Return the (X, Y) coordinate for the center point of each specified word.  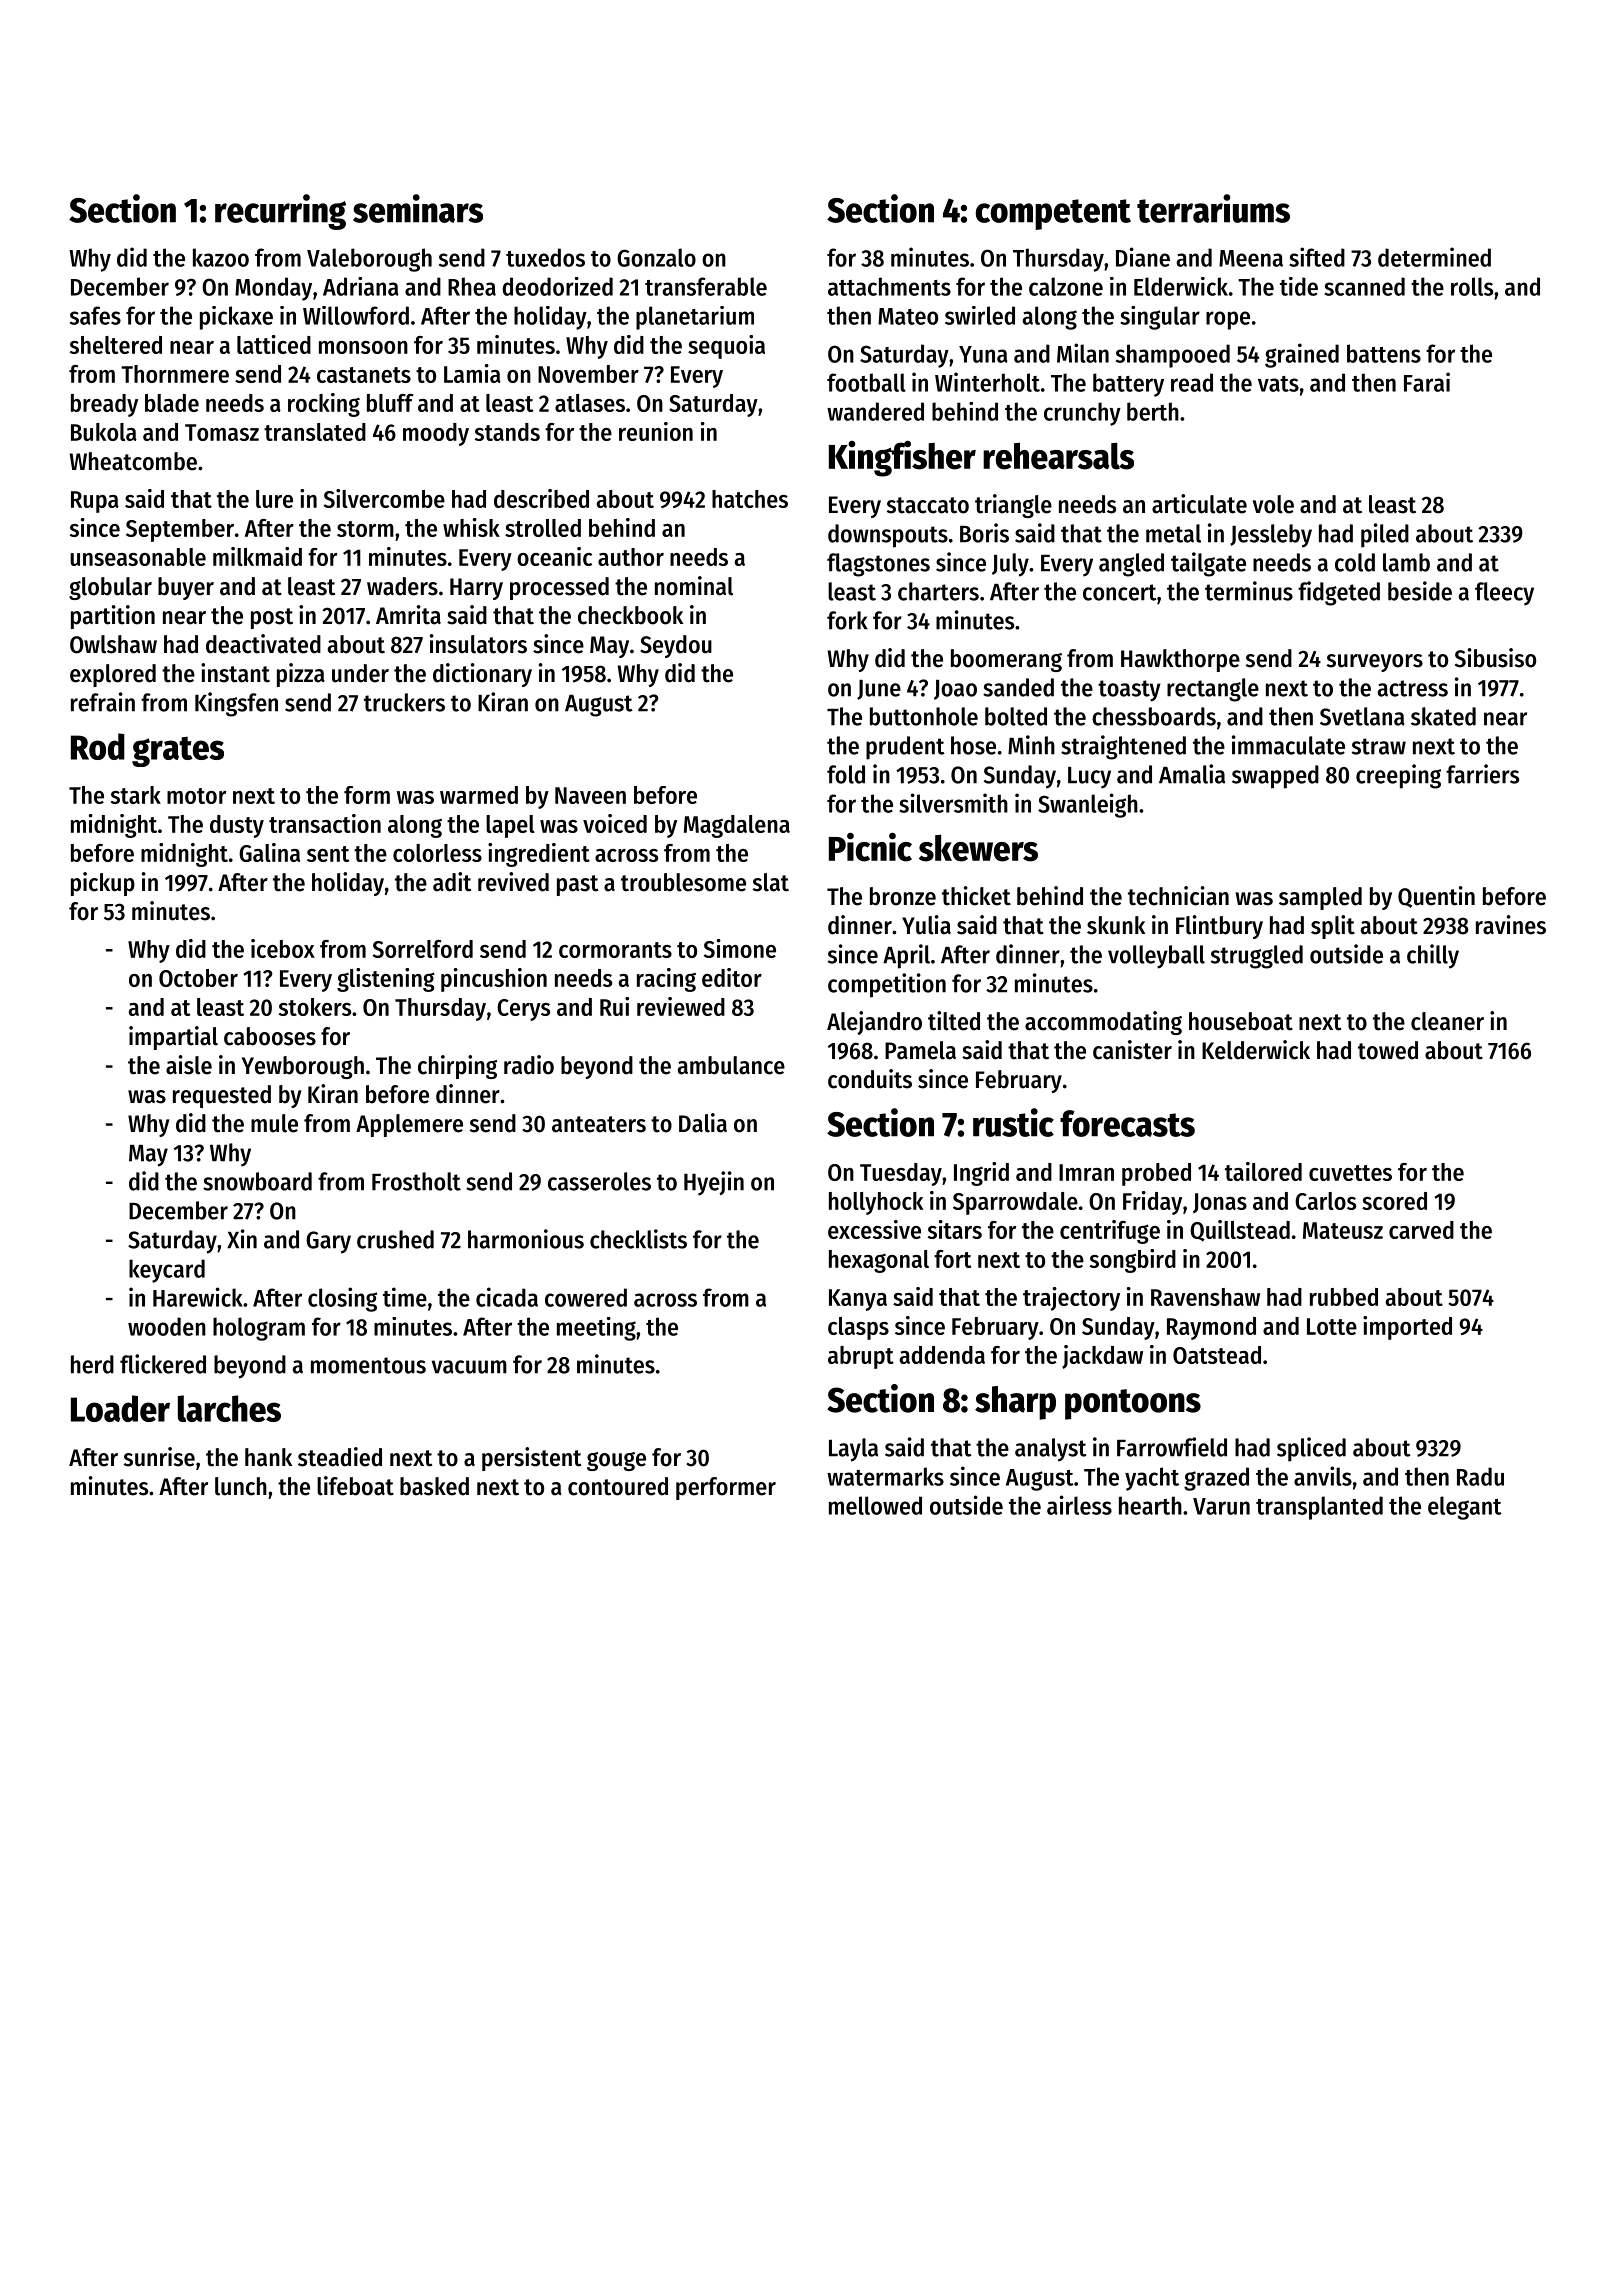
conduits (870, 1079)
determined (1434, 257)
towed (1388, 1050)
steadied (340, 1457)
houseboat (1241, 1021)
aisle (189, 1065)
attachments (889, 286)
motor (196, 796)
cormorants (615, 950)
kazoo (221, 257)
